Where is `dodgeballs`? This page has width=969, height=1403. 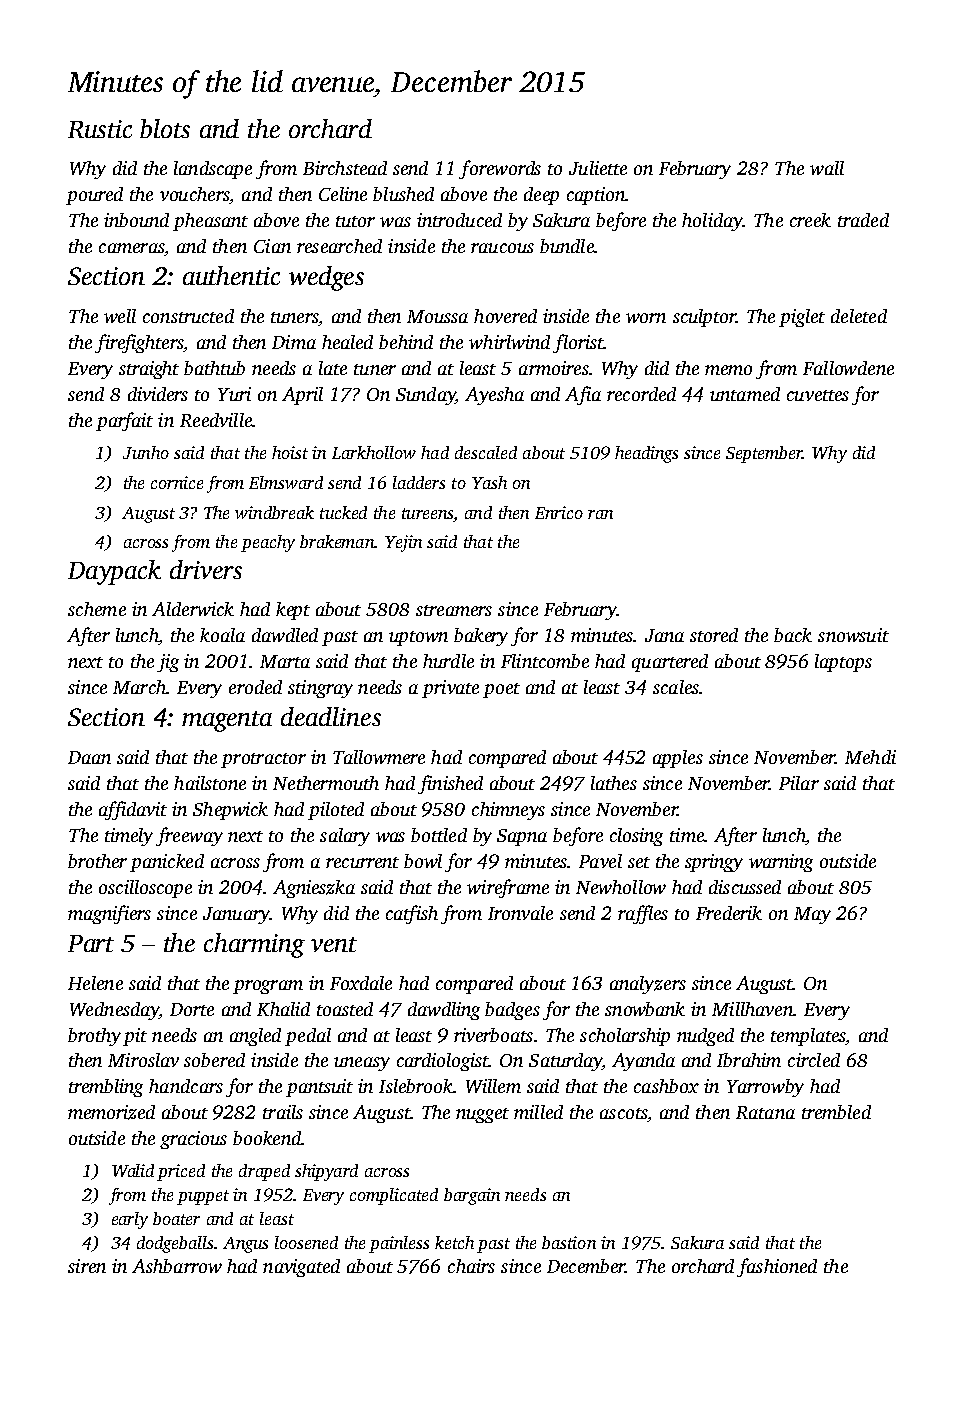 dodgeballs is located at coordinates (175, 1244).
